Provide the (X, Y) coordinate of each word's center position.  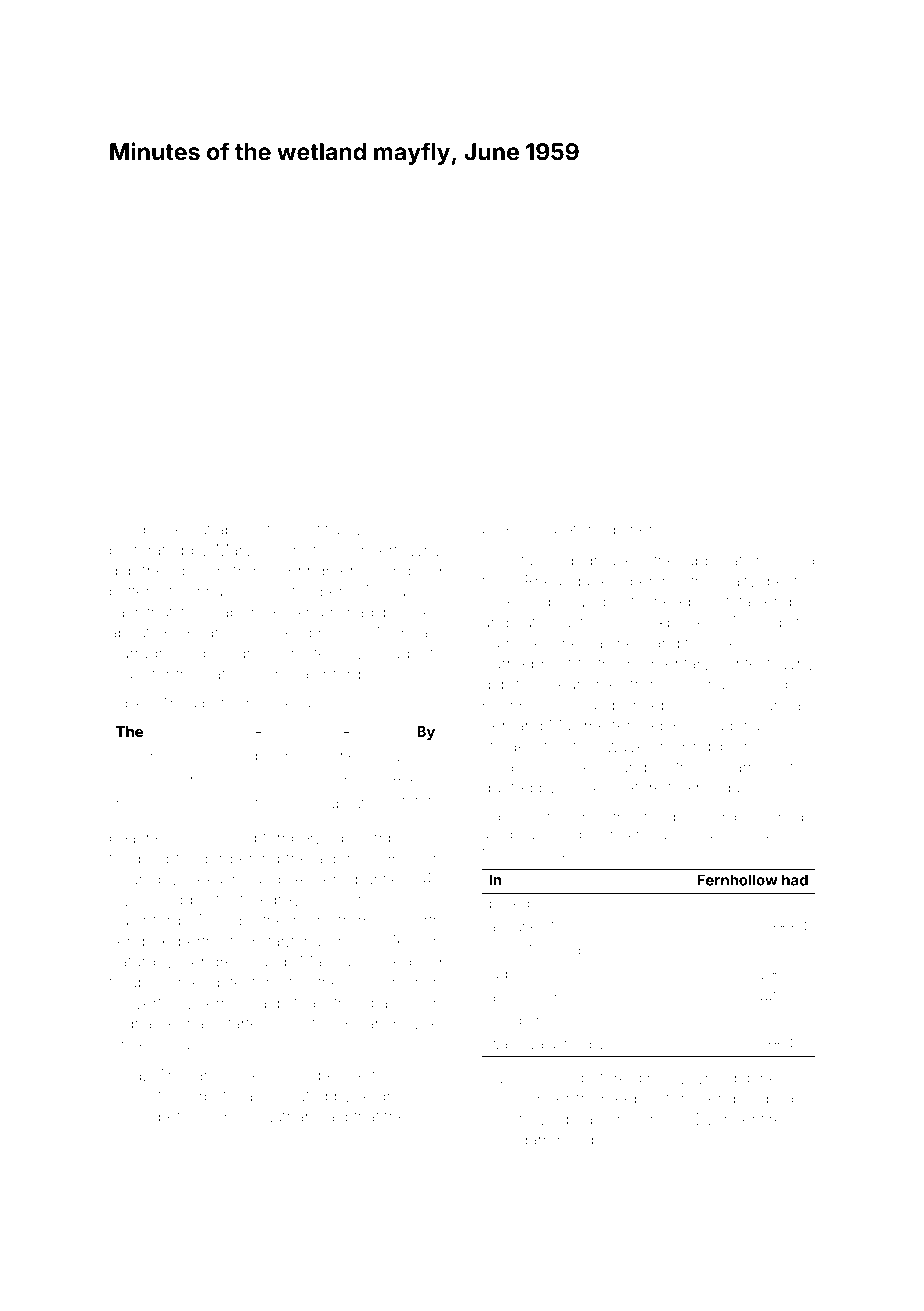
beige (164, 531)
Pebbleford (655, 1098)
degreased (604, 562)
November (564, 950)
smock (288, 1075)
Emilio (527, 529)
